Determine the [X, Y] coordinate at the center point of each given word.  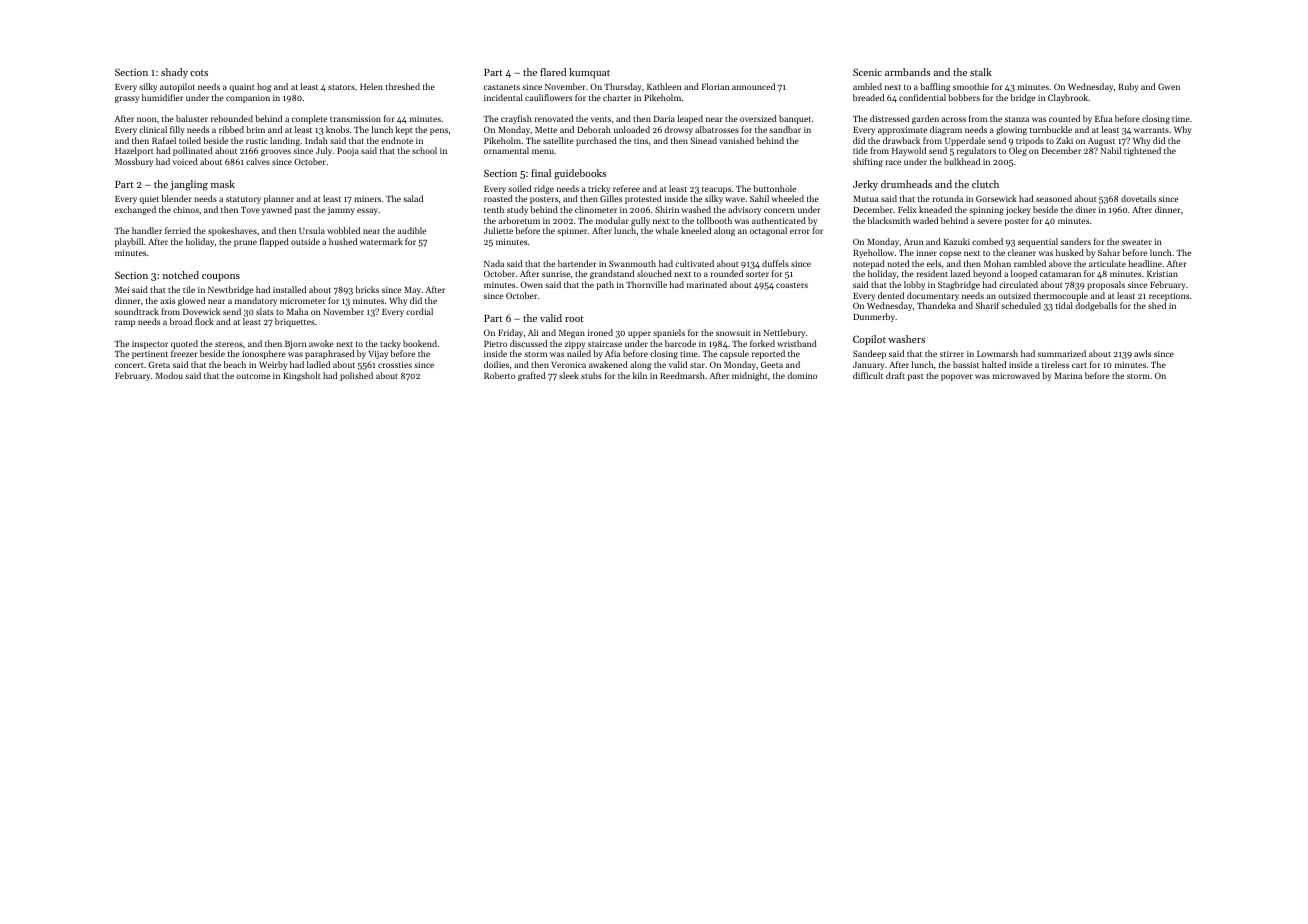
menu [543, 151]
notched [181, 275]
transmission [355, 119]
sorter [757, 274]
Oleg [1018, 151]
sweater [1137, 242]
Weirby [273, 365]
